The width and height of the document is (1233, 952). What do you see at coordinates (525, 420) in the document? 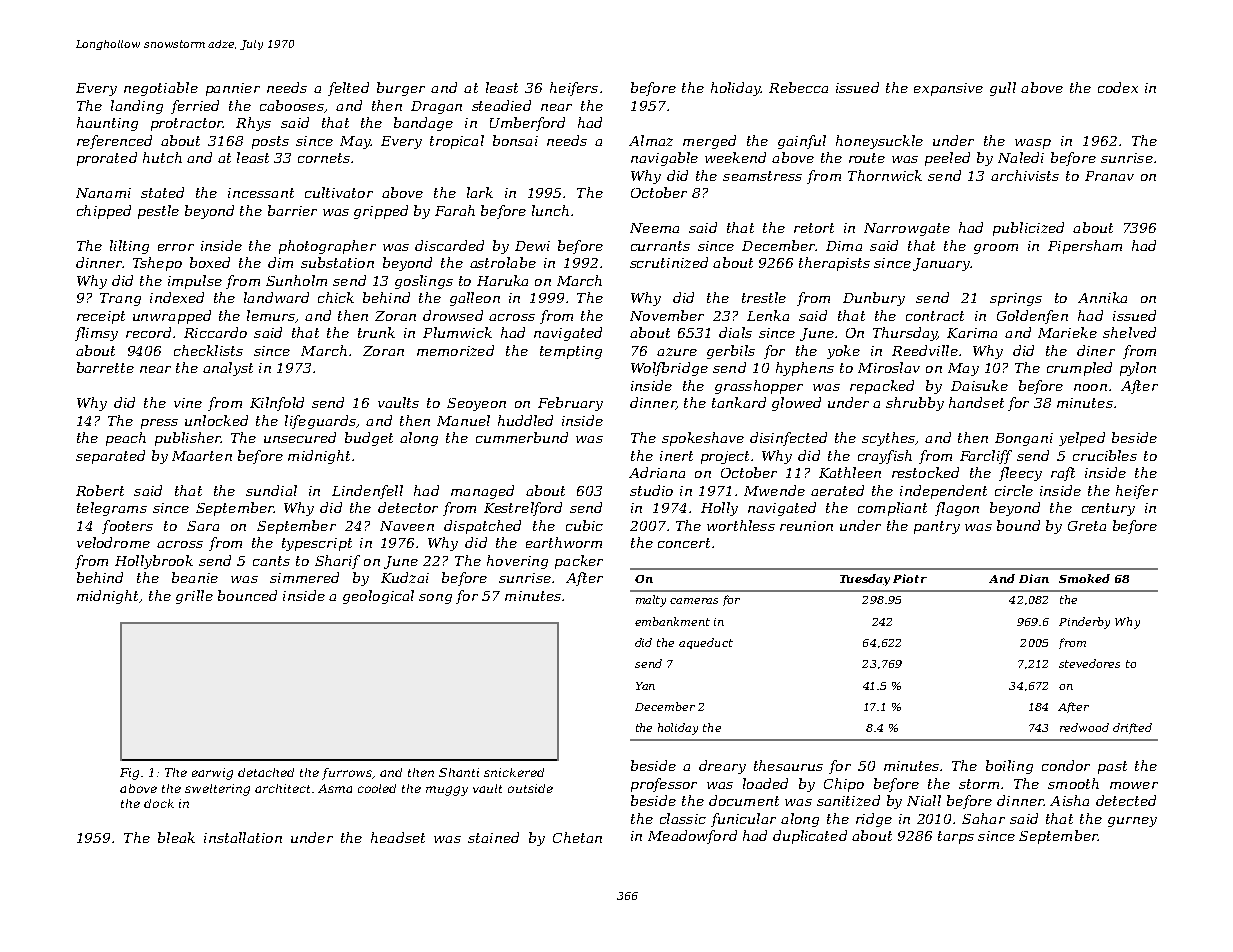
I see `huddled` at bounding box center [525, 420].
